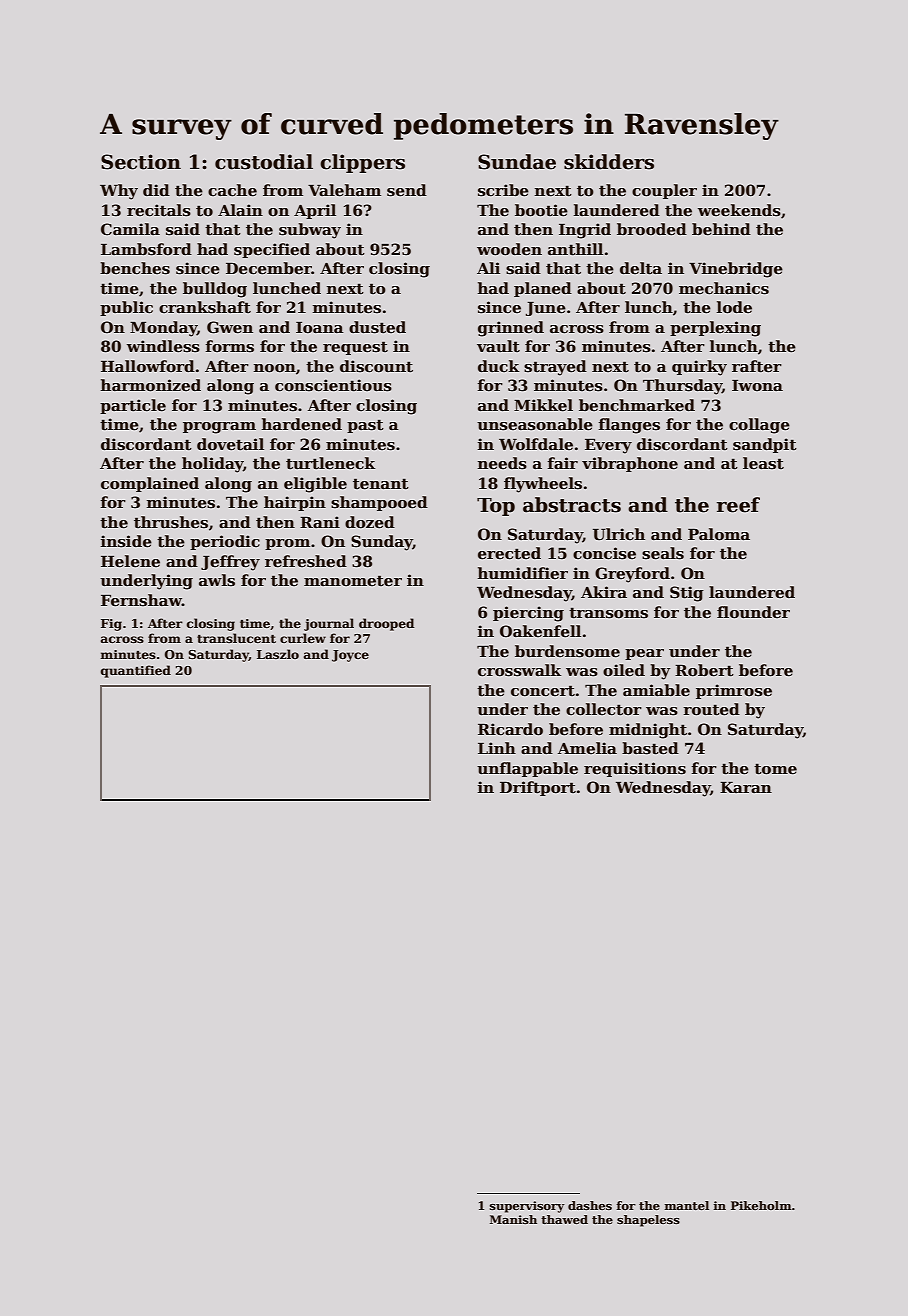 Image resolution: width=908 pixels, height=1316 pixels. Describe the element at coordinates (513, 1219) in the page. I see `Manish` at that location.
